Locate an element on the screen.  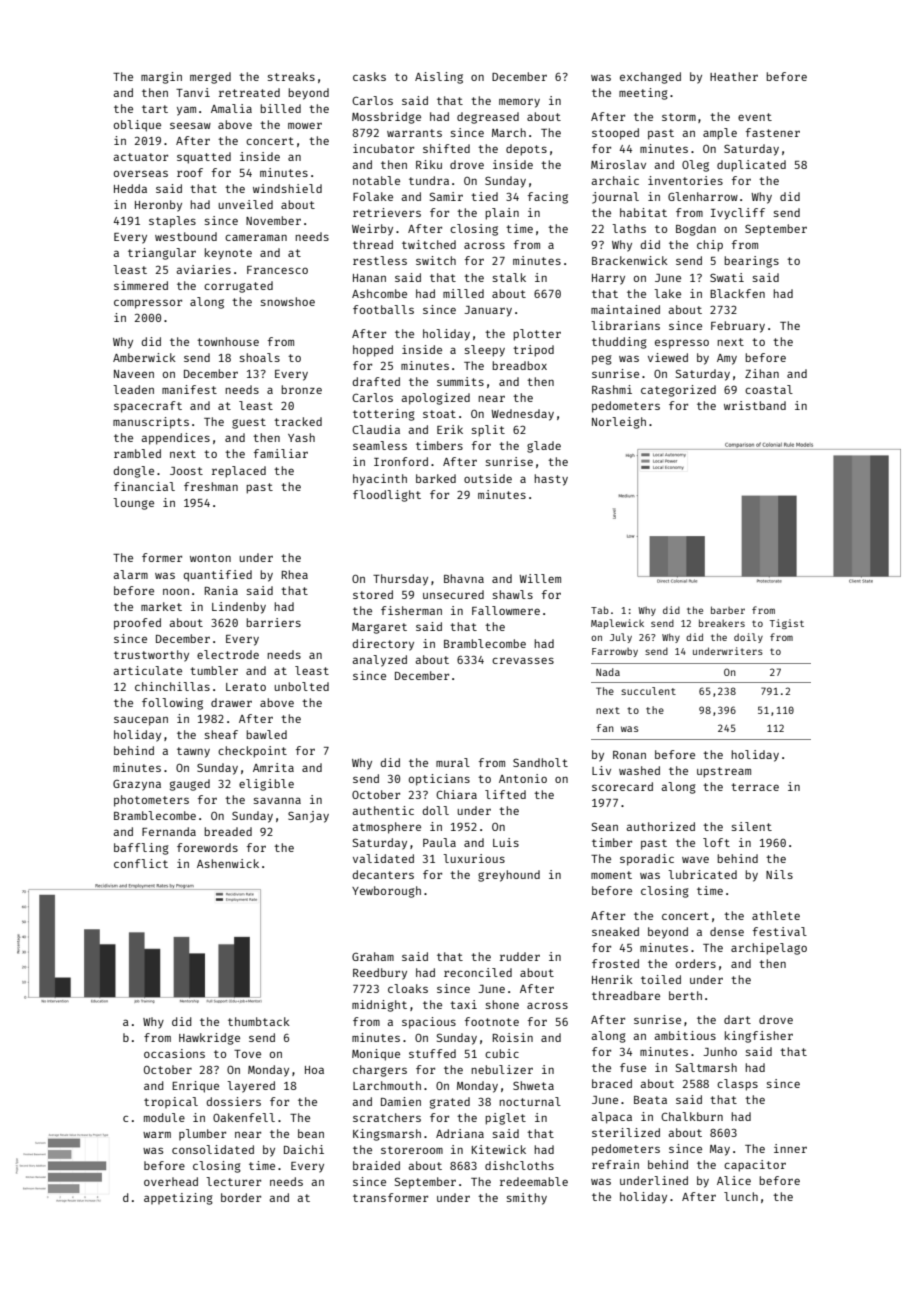
Ironford is located at coordinates (401, 461).
